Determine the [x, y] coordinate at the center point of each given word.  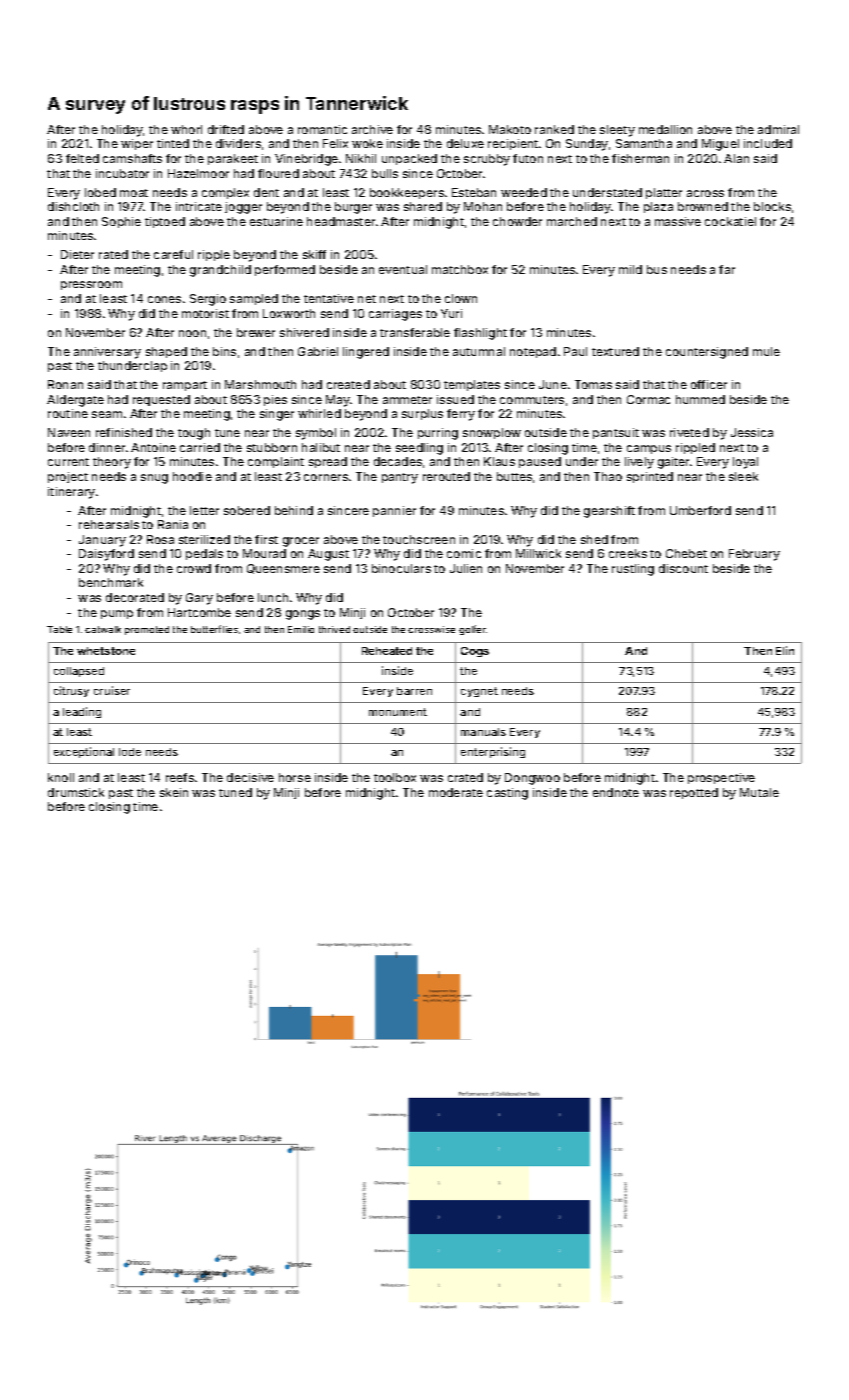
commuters [532, 400]
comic [464, 553]
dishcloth [73, 206]
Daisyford [106, 555]
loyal [745, 463]
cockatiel [730, 221]
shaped [166, 352]
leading [82, 712]
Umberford [700, 510]
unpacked [409, 159]
